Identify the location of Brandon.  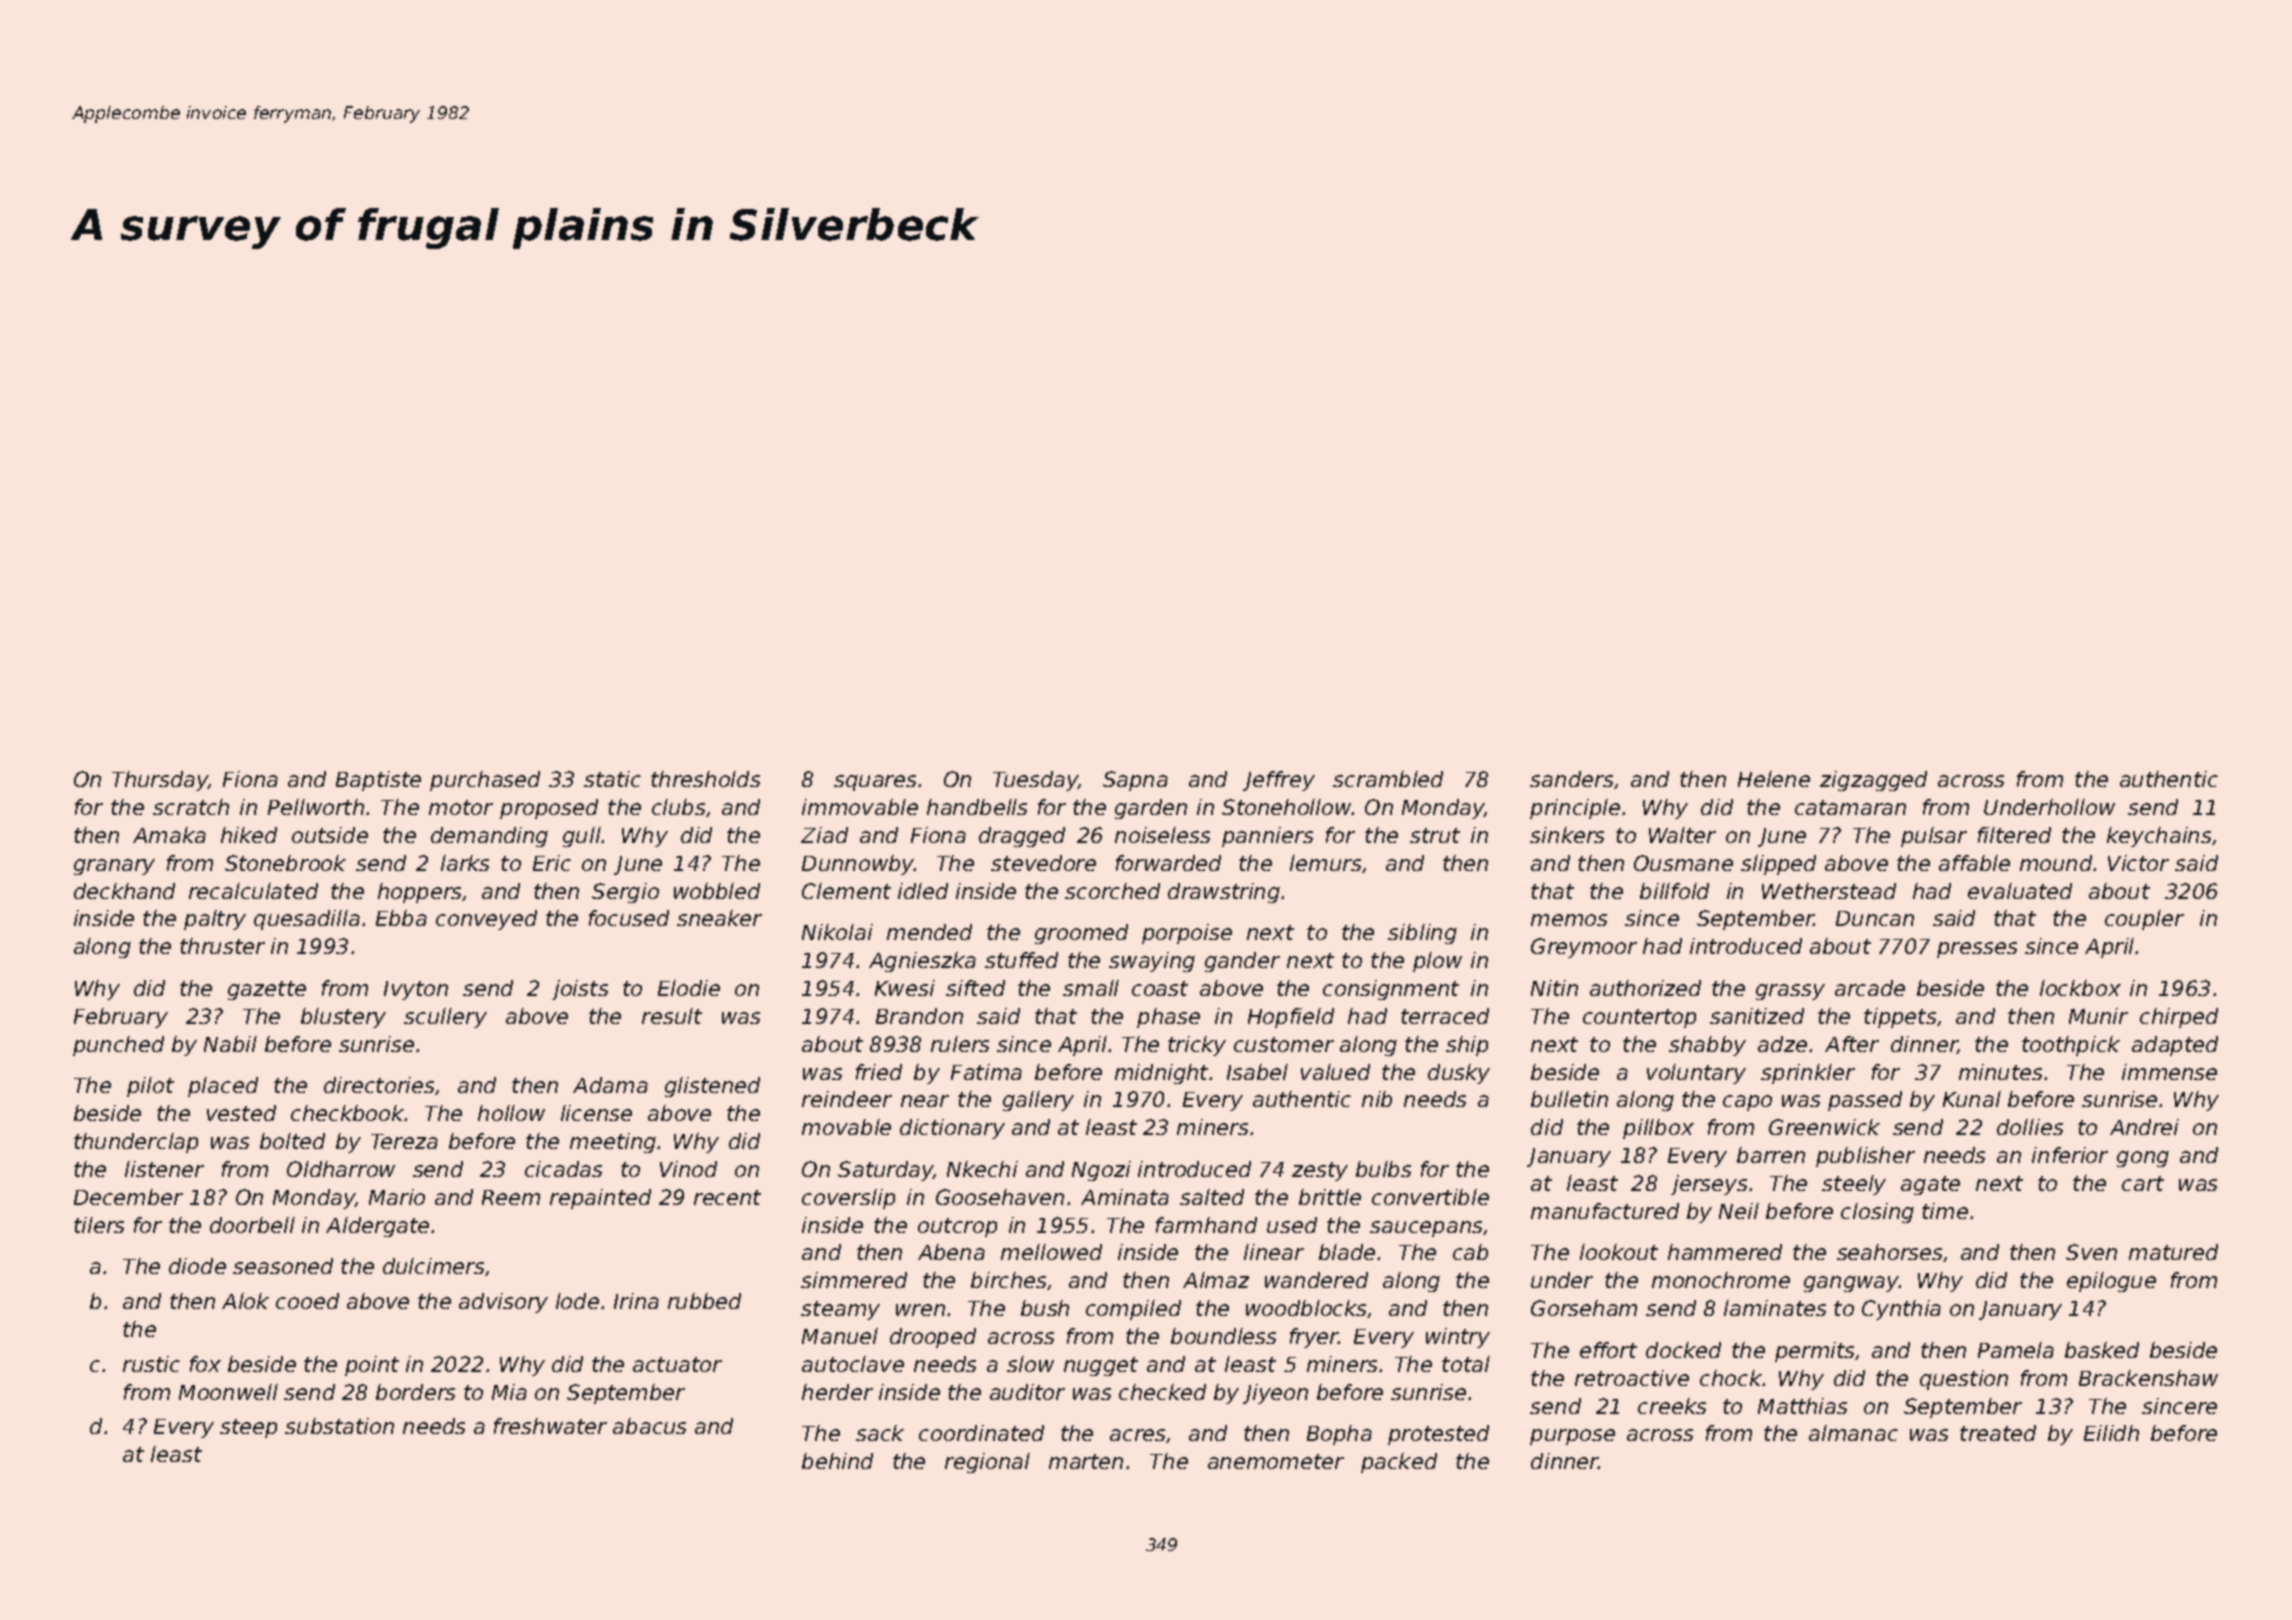
(919, 1016).
